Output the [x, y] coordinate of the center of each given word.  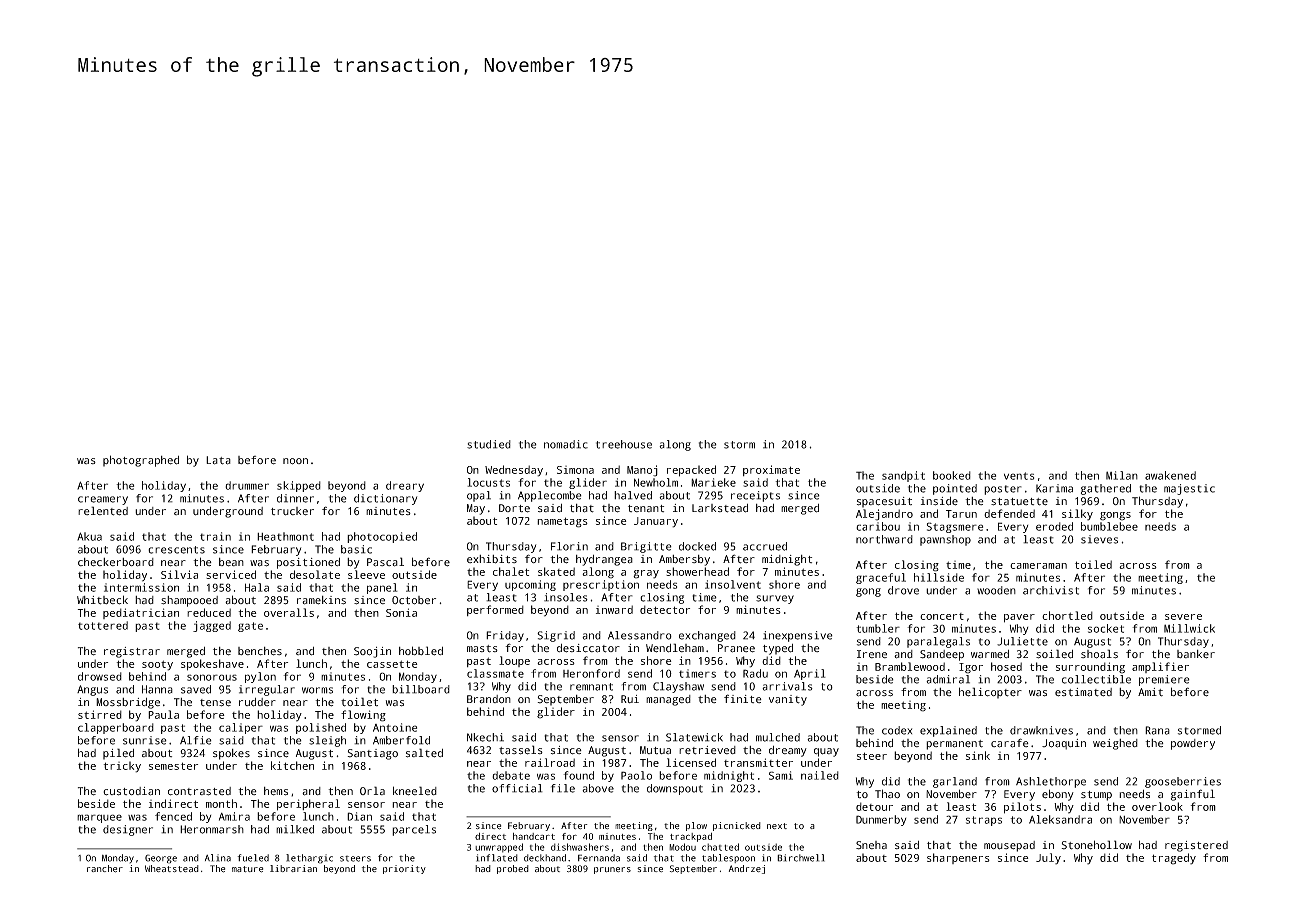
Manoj [642, 471]
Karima [1054, 488]
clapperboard [116, 728]
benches [260, 651]
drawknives [1041, 730]
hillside [939, 577]
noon [295, 461]
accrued [765, 546]
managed [668, 700]
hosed [1006, 666]
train [215, 536]
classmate [495, 673]
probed [513, 869]
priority [404, 869]
